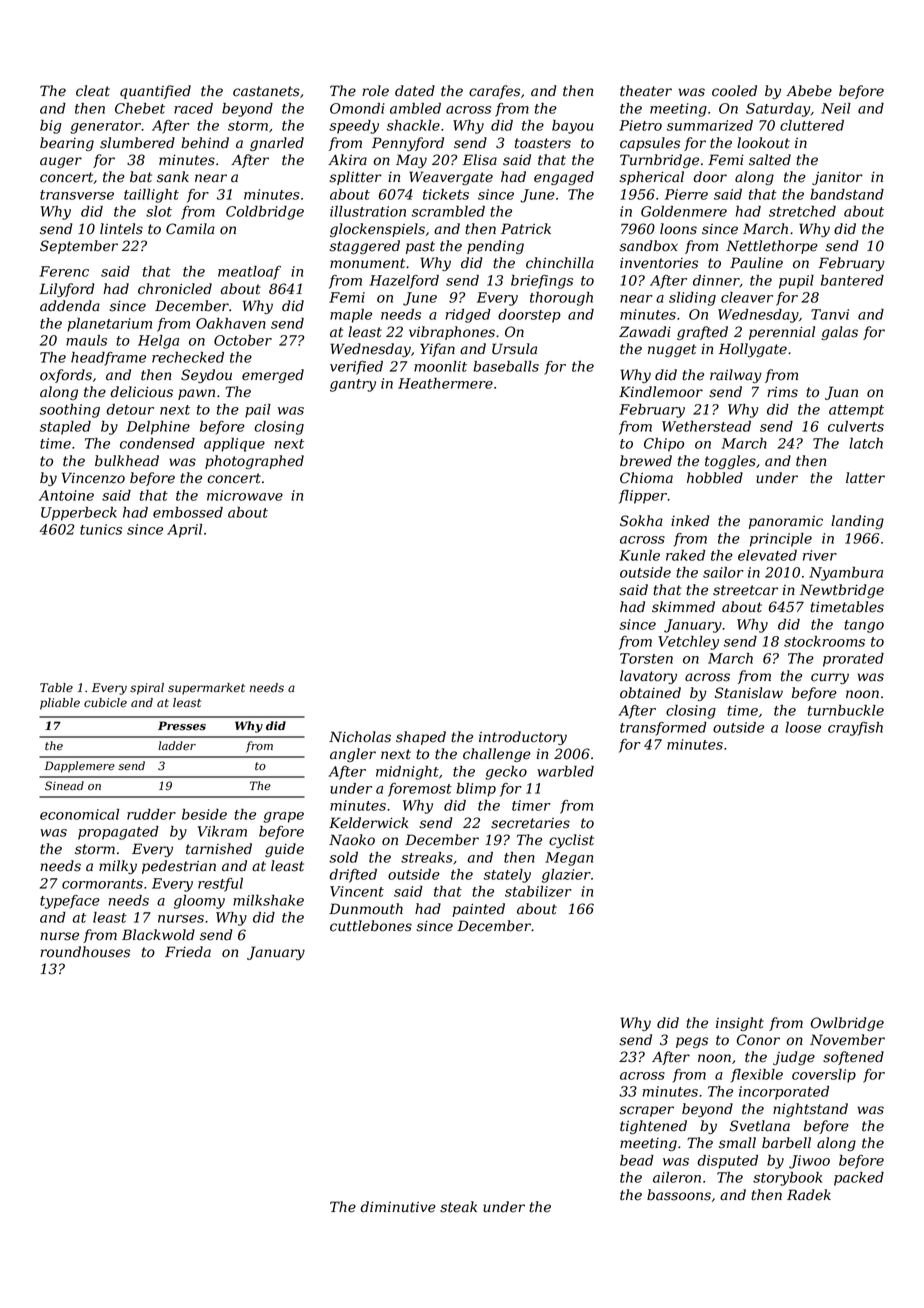 The width and height of the document is (924, 1308). I want to click on microwave, so click(245, 495).
